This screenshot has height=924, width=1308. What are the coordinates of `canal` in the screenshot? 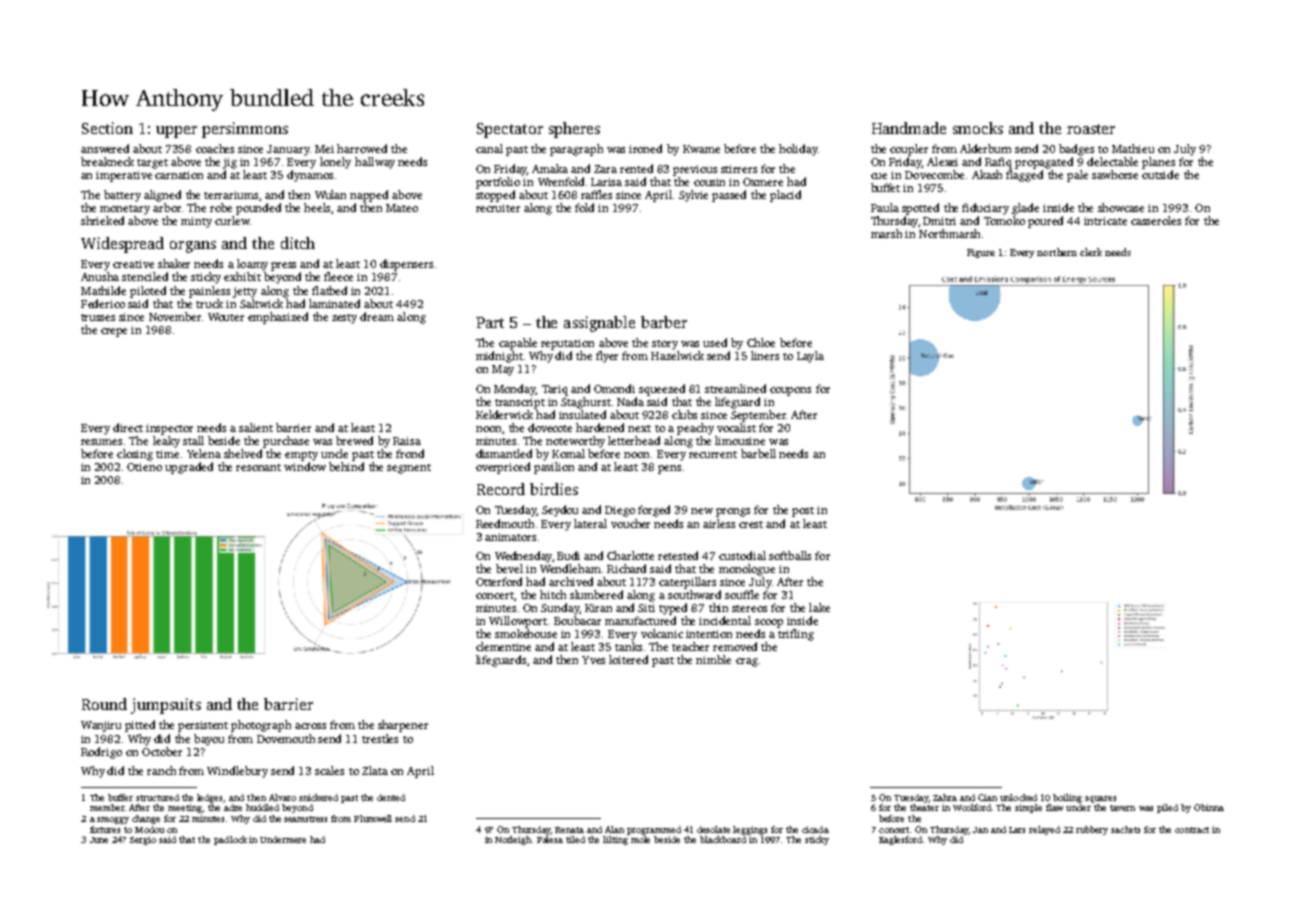 It's located at (489, 148).
